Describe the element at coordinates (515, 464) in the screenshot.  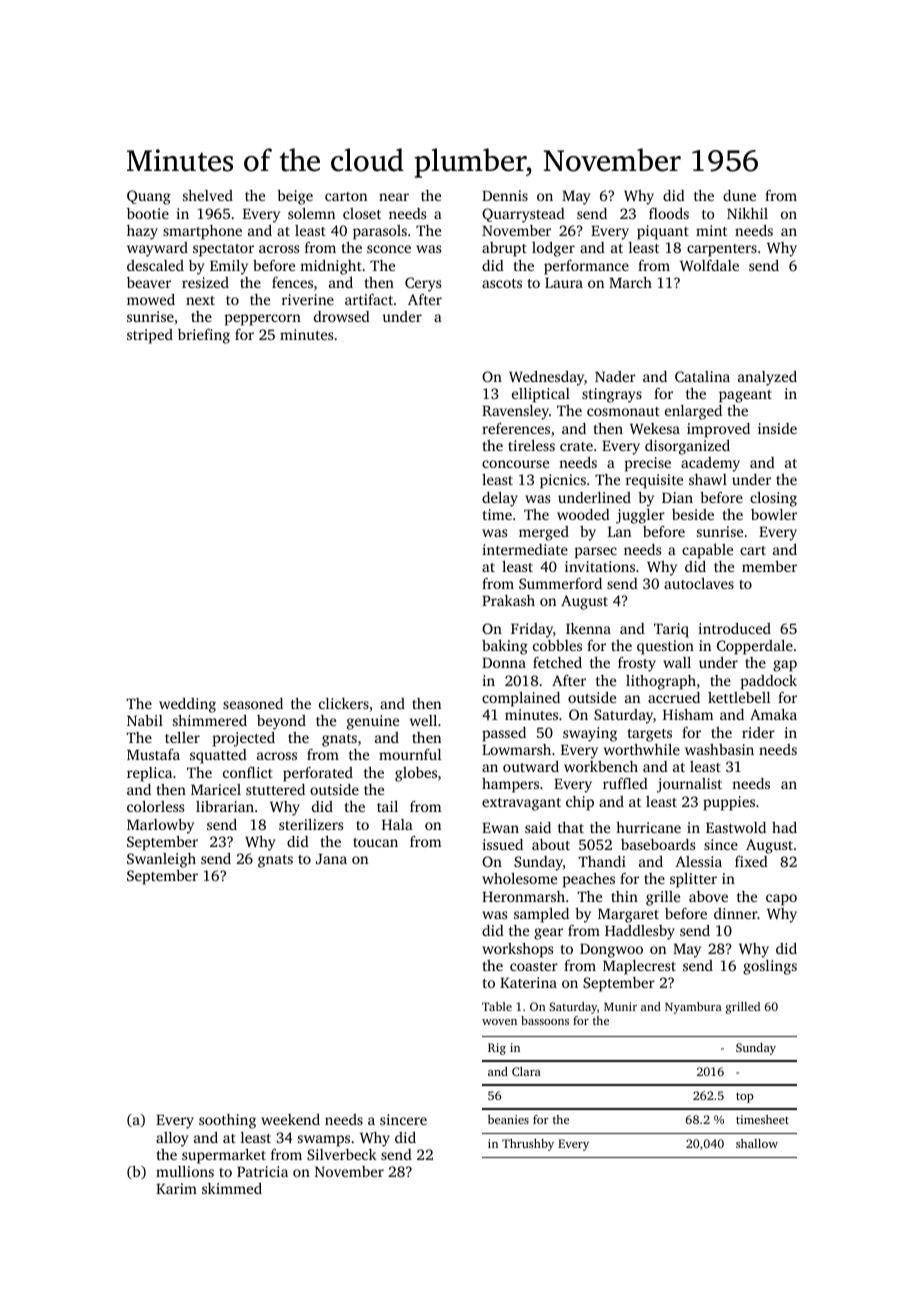
I see `concourse` at that location.
